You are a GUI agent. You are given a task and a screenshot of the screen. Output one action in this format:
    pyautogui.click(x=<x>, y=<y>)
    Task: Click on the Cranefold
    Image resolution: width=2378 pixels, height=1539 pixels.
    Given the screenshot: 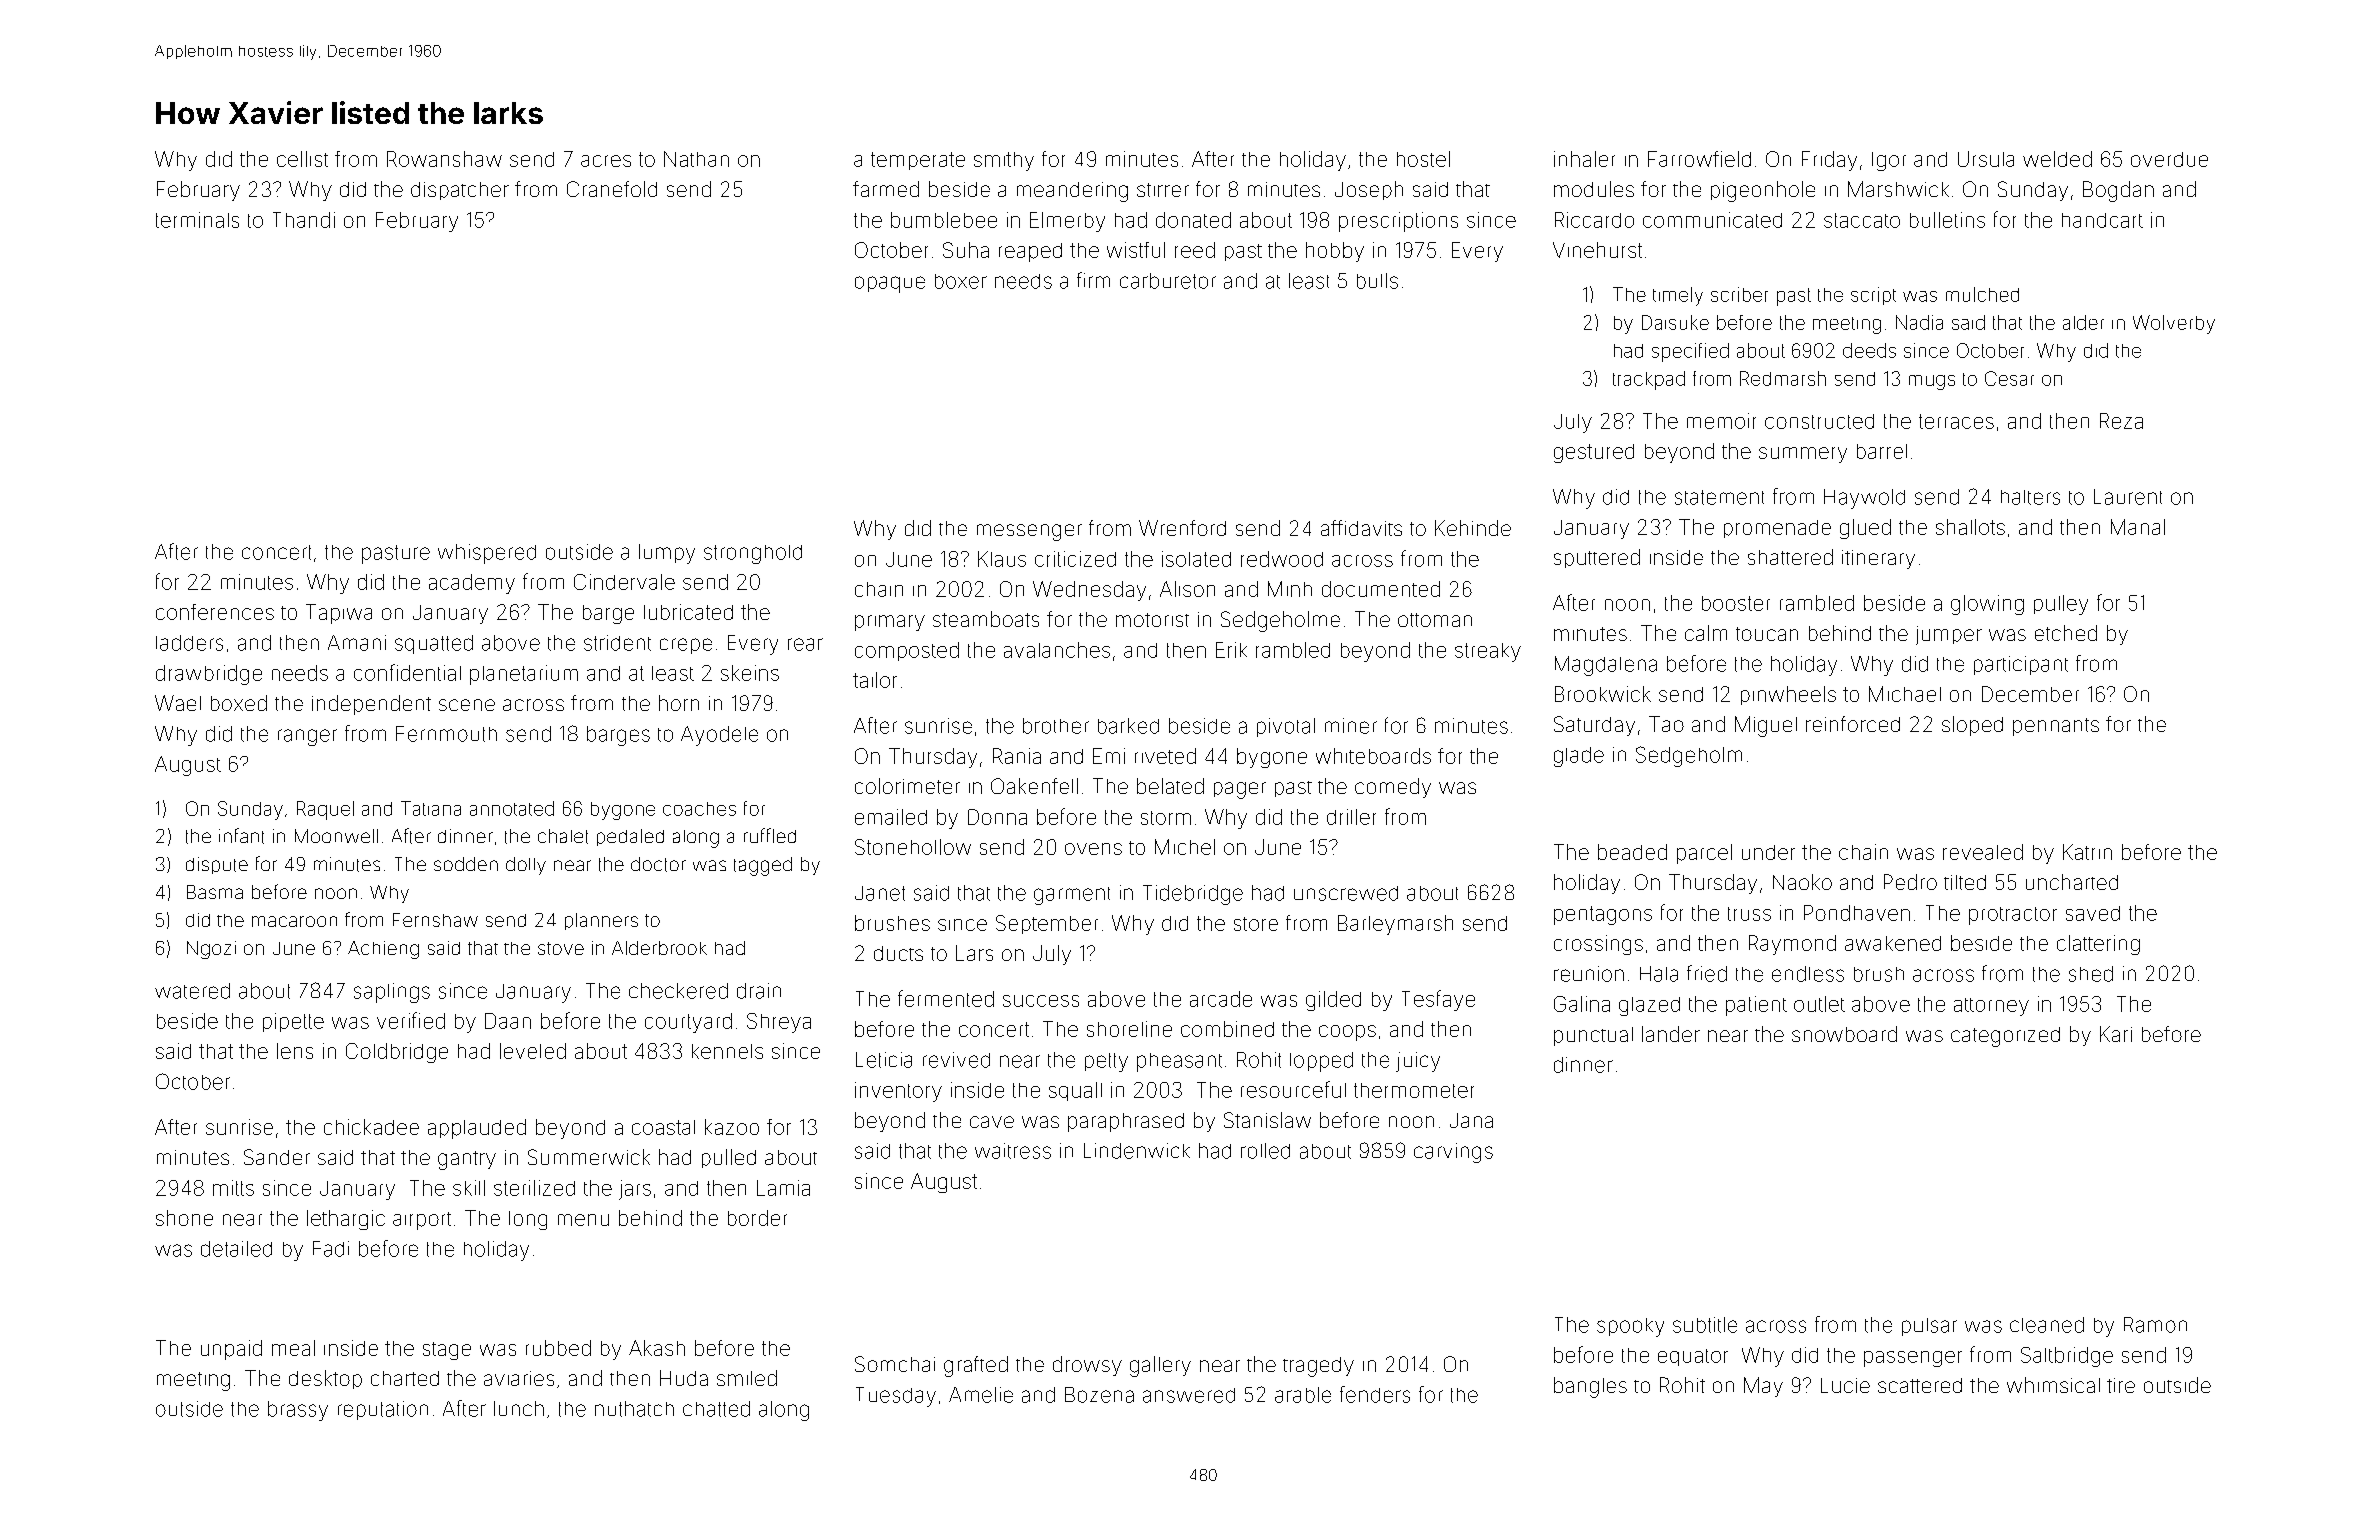 What is the action you would take?
    pyautogui.click(x=612, y=189)
